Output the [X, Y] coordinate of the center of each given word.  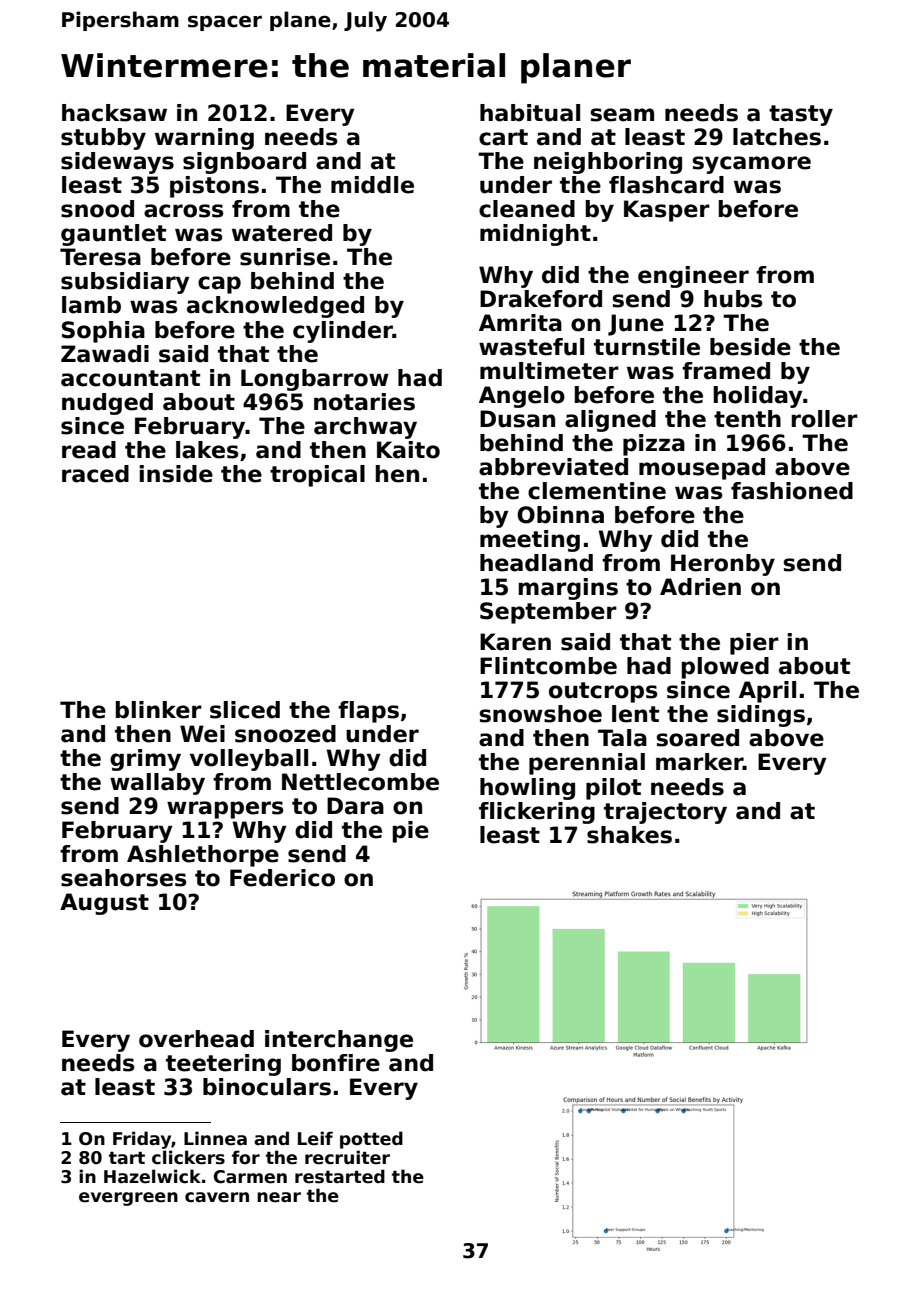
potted [371, 1140]
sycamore [751, 165]
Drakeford [541, 299]
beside [750, 347]
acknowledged [275, 307]
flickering [537, 813]
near [279, 1197]
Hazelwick [152, 1176]
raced [95, 474]
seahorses [124, 878]
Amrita [520, 323]
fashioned [792, 491]
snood [97, 209]
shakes [629, 835]
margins [568, 589]
